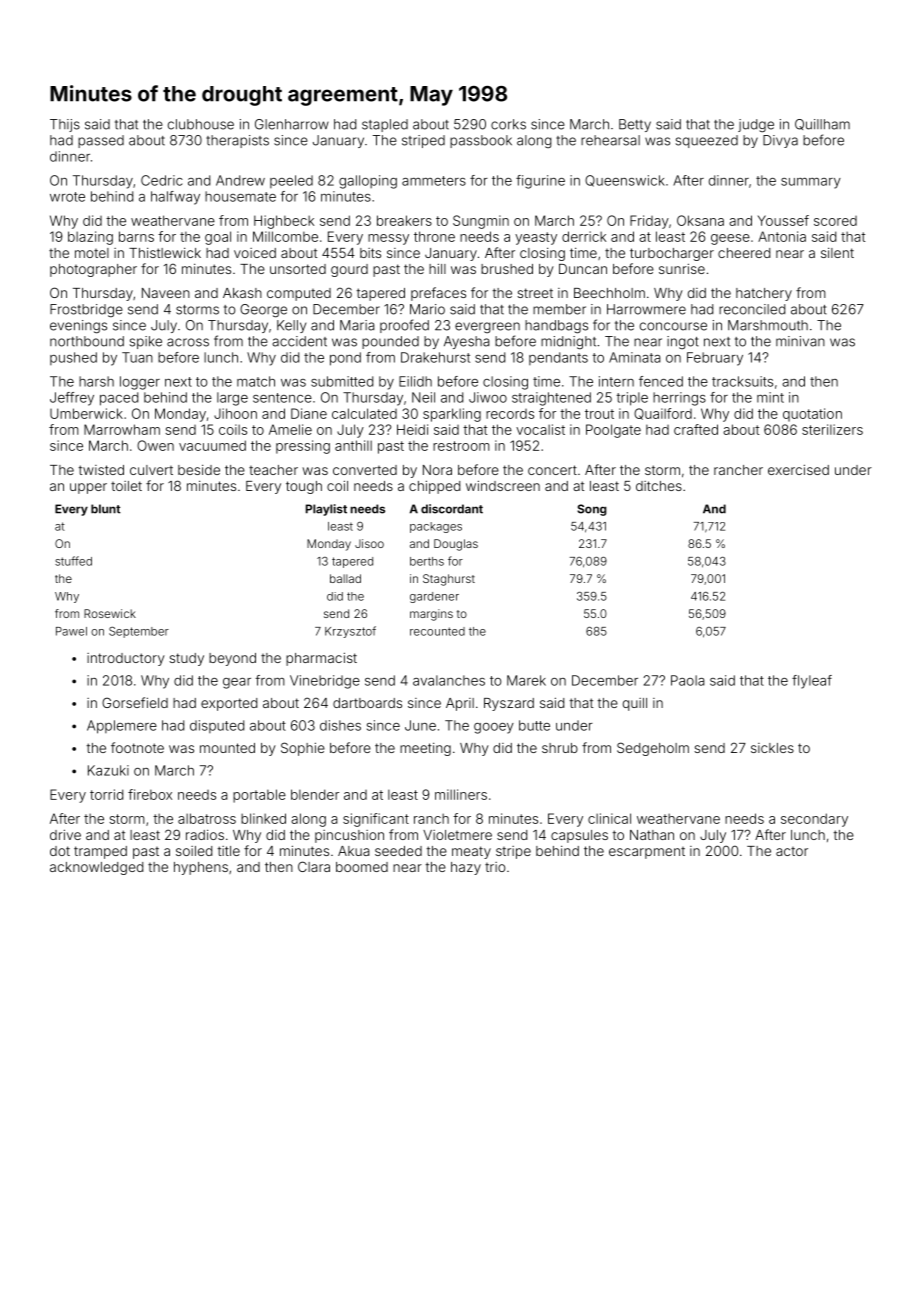 This screenshot has width=924, height=1308. Describe the element at coordinates (679, 399) in the screenshot. I see `herrings` at that location.
